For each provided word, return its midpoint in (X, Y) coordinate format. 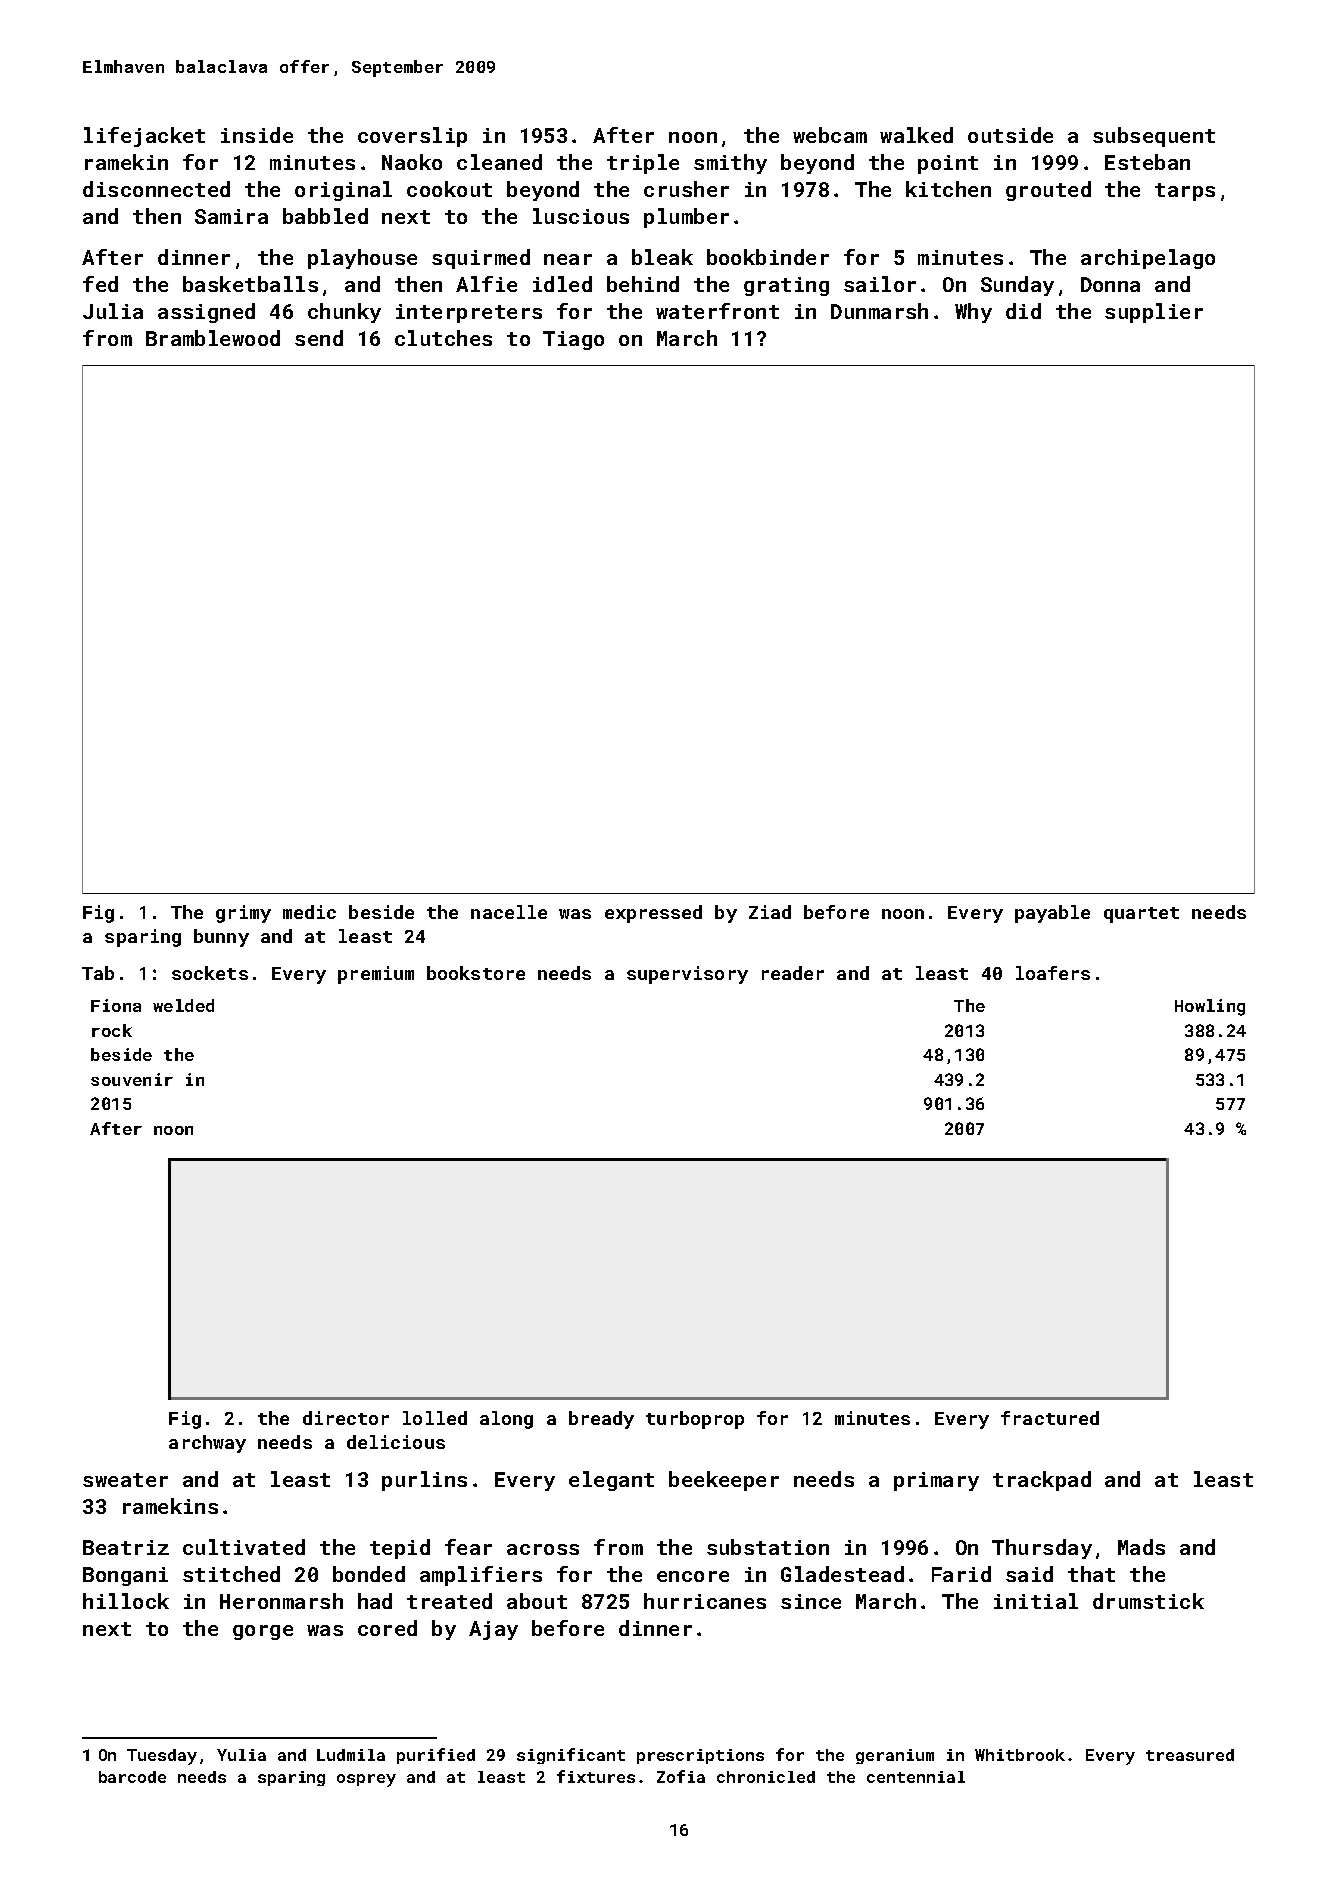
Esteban (1147, 162)
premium (376, 975)
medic (309, 912)
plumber (686, 218)
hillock (126, 1601)
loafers (1053, 973)
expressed (653, 914)
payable (1052, 914)
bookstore (476, 973)
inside (257, 135)
